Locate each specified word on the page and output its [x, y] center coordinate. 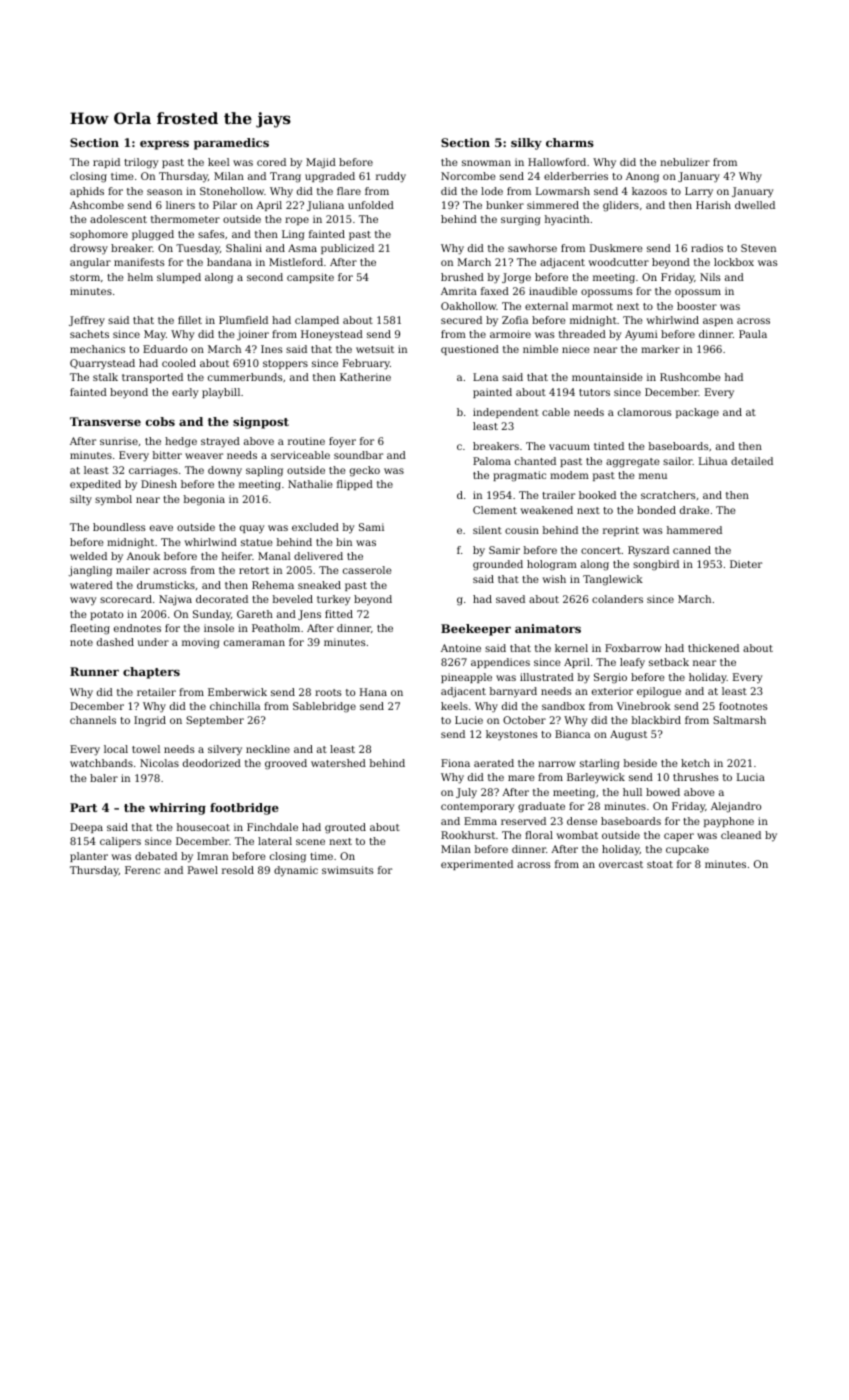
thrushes [696, 777]
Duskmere [616, 248]
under [153, 642]
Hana [373, 692]
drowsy [89, 249]
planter [89, 857]
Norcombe [468, 176]
